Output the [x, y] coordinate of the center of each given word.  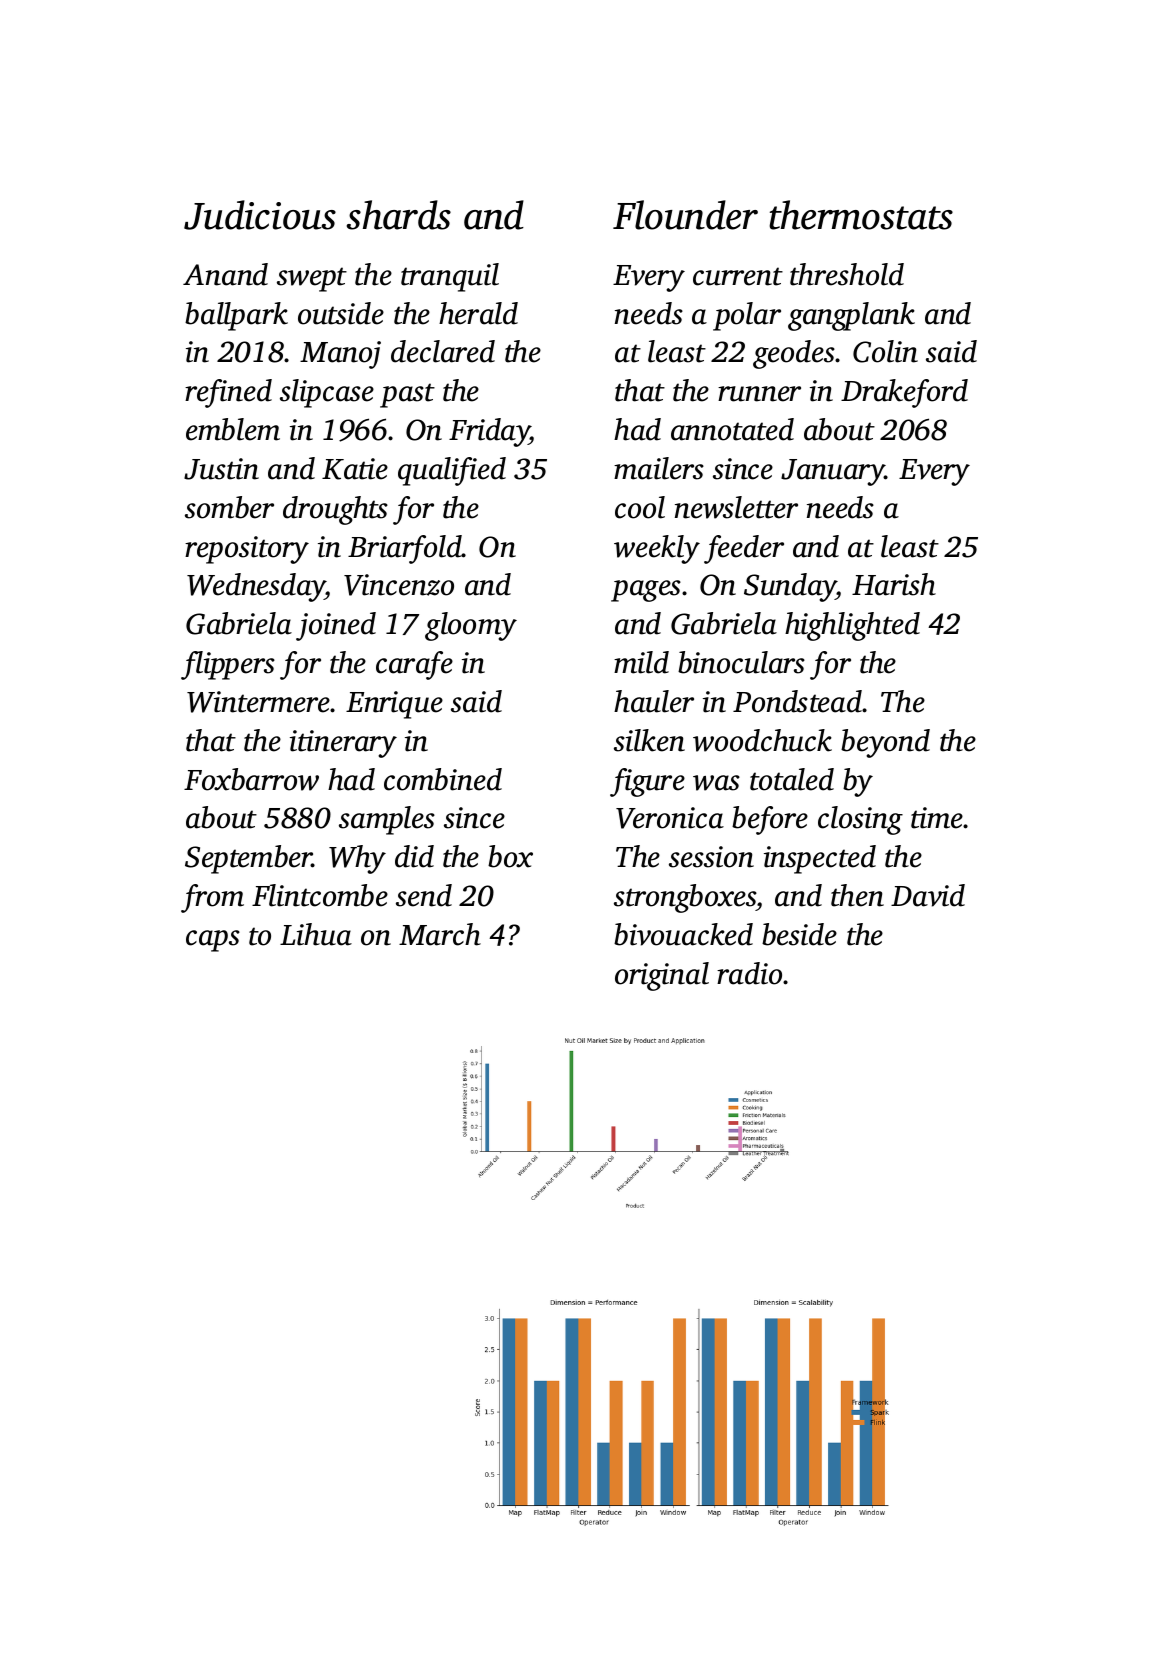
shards [399, 215]
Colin [885, 351]
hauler [654, 701]
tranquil [450, 277]
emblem [233, 429]
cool [640, 507]
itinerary [343, 744]
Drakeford [904, 393]
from [212, 898]
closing [860, 820]
